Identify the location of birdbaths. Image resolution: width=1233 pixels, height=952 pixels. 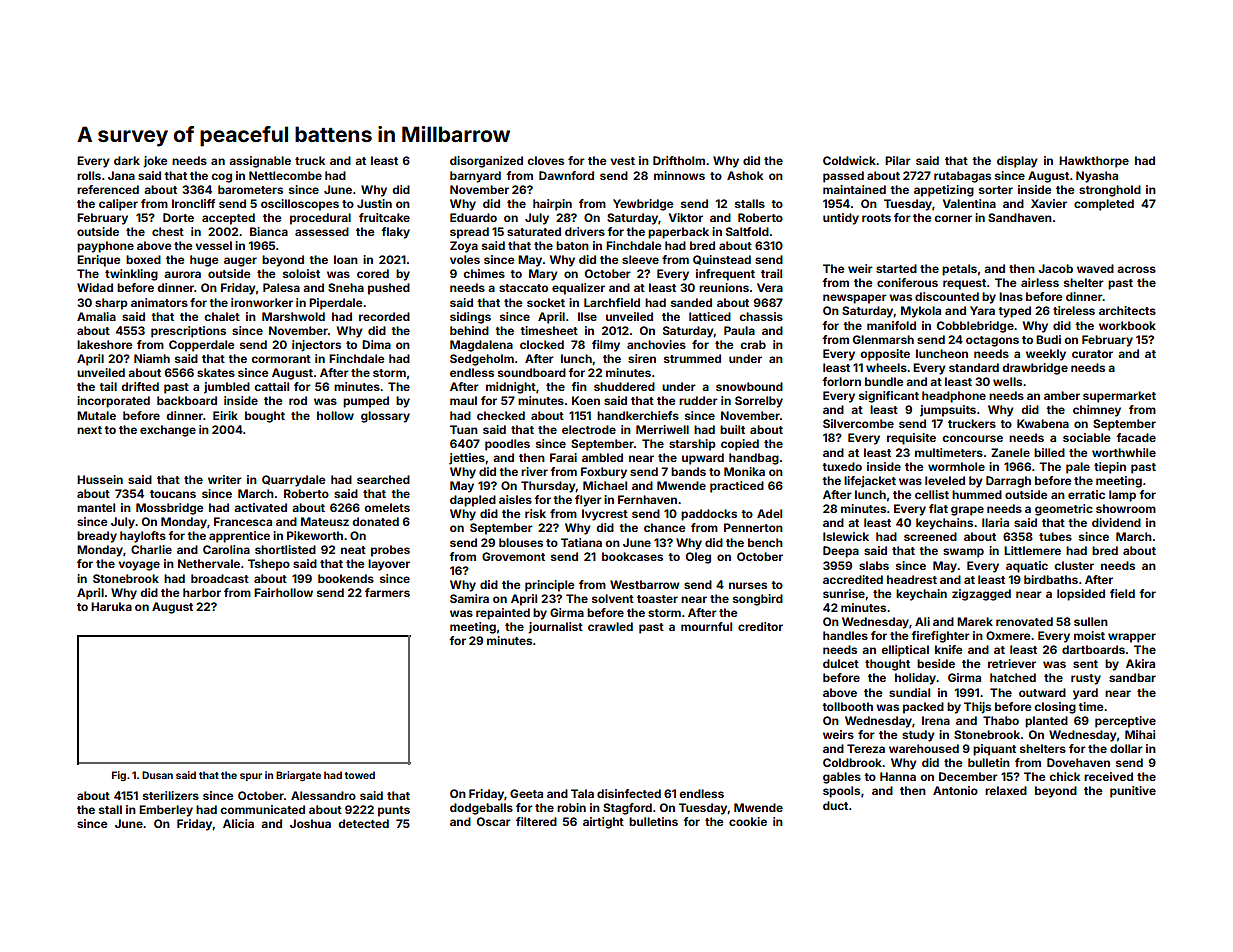
(1051, 579).
